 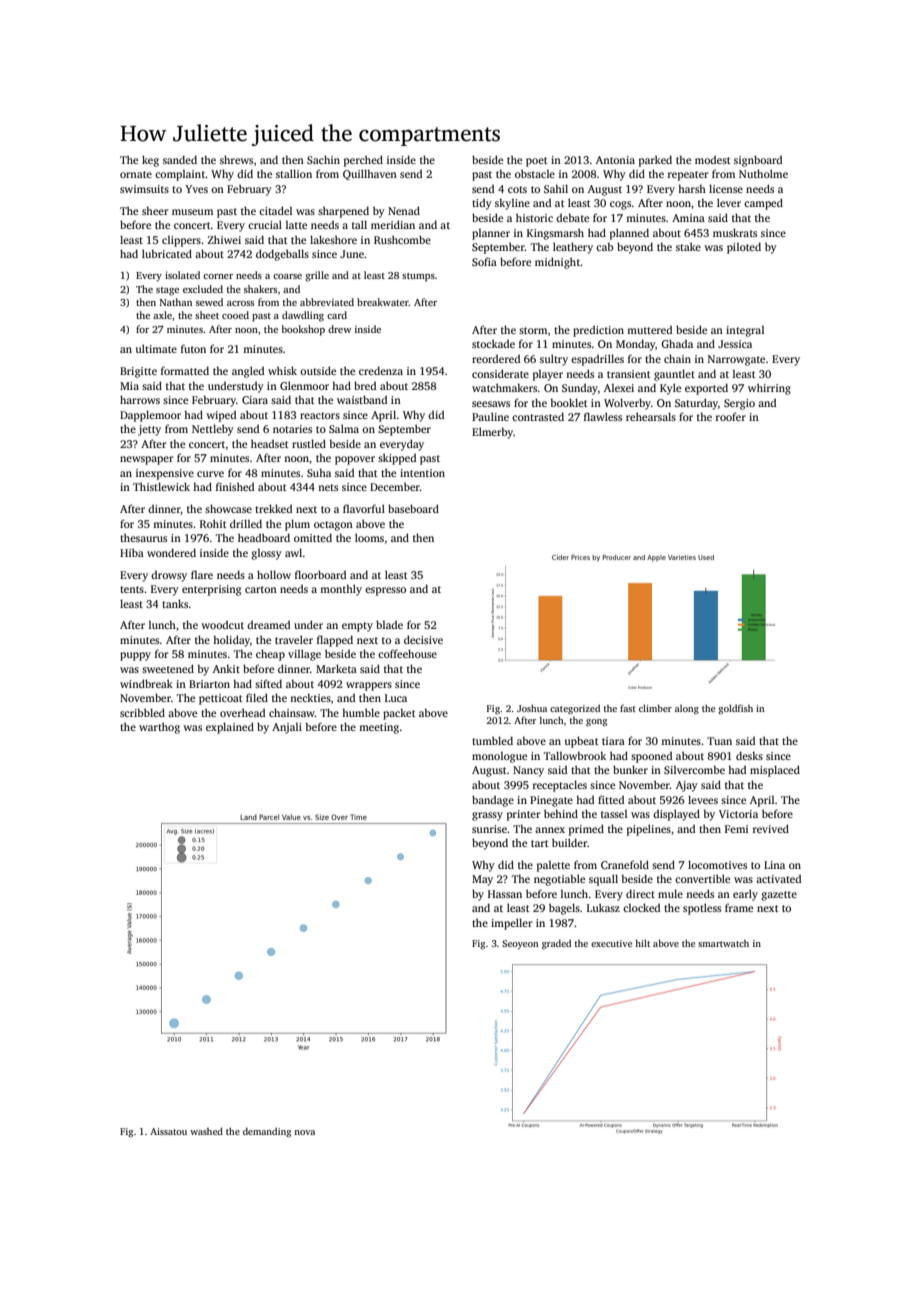 I want to click on warthog, so click(x=159, y=728).
